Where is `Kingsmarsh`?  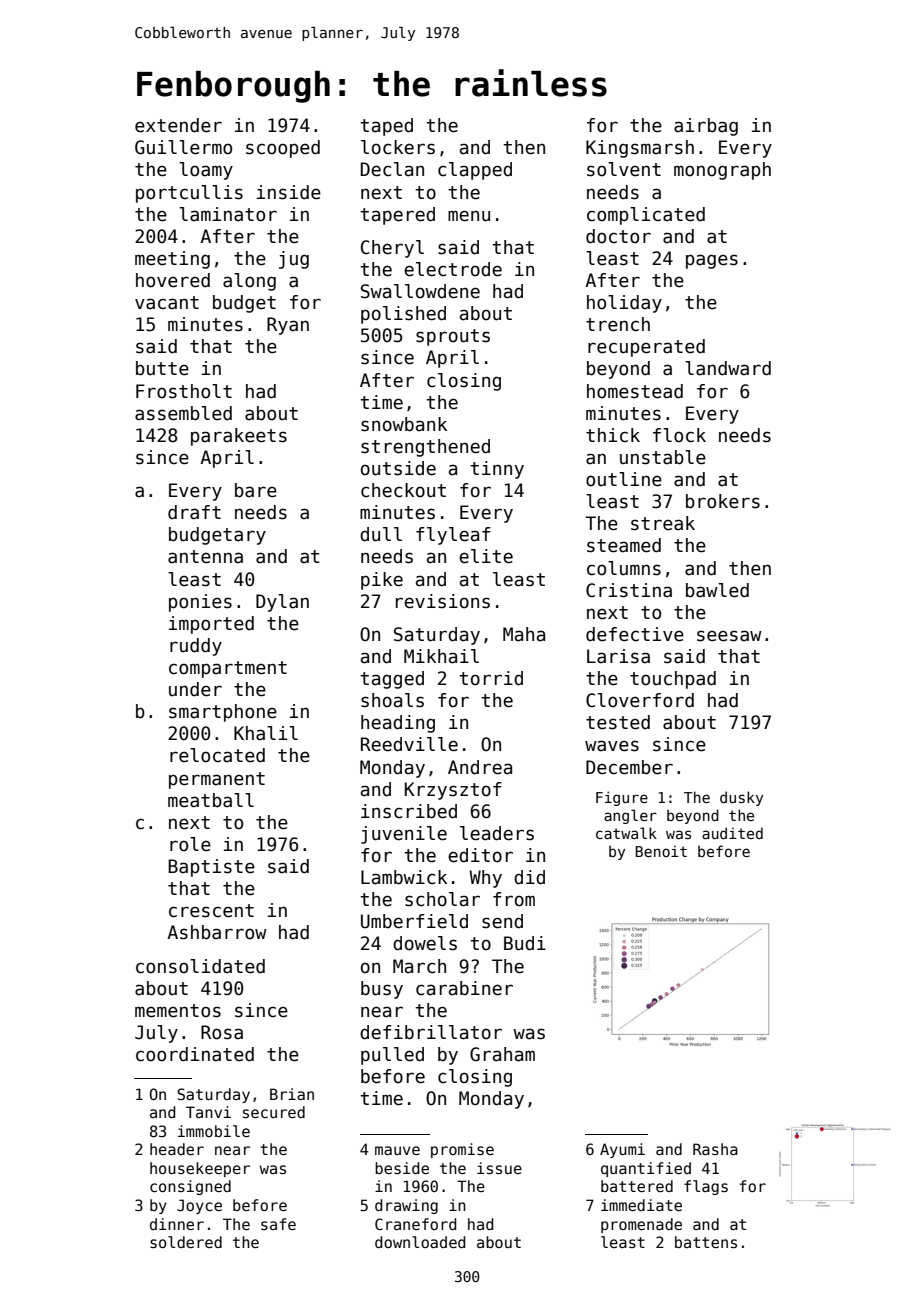 Kingsmarsh is located at coordinates (640, 149).
